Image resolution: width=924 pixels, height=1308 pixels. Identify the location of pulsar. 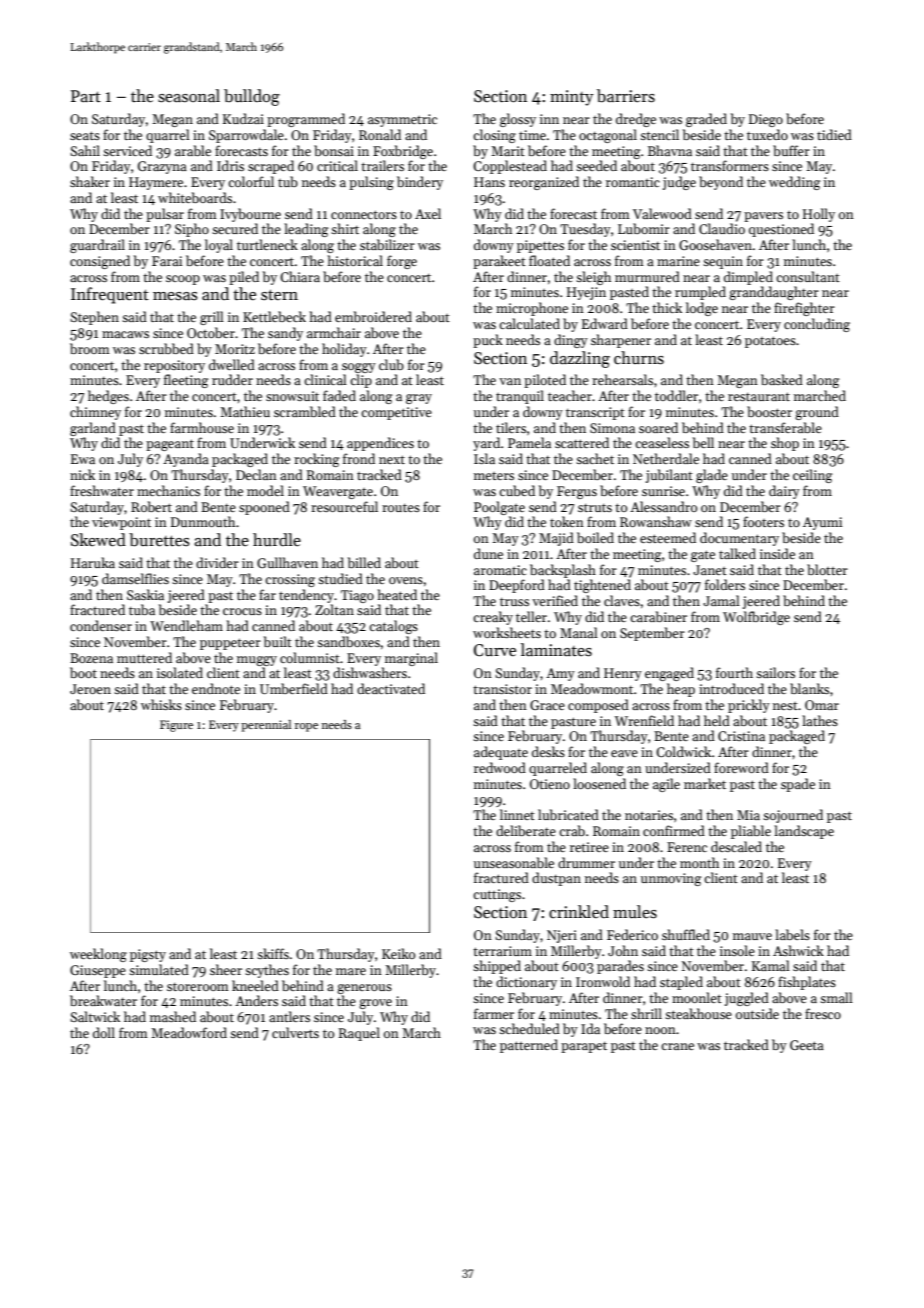
(165, 215).
